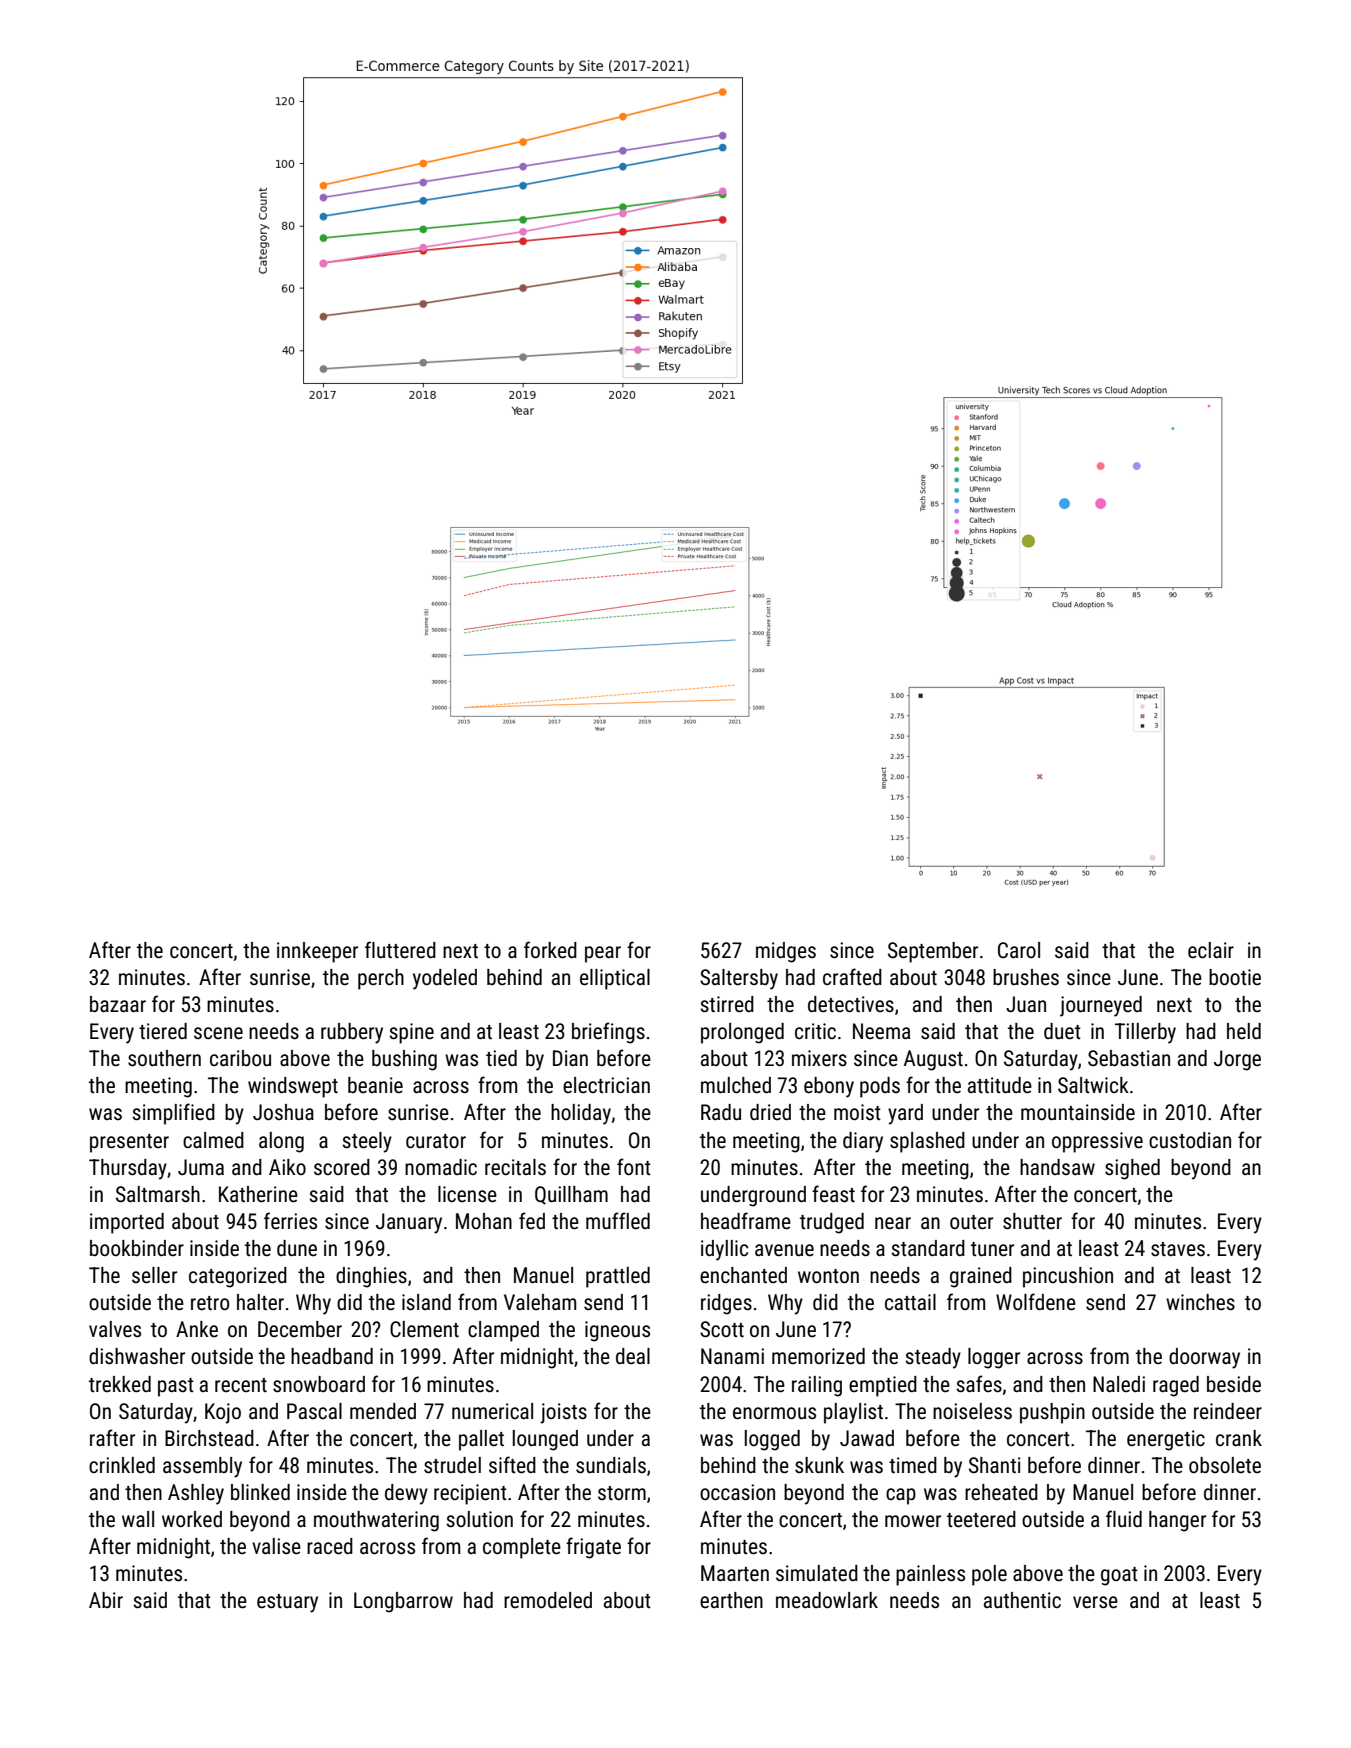 Image resolution: width=1351 pixels, height=1748 pixels. I want to click on innkeeper, so click(317, 952).
